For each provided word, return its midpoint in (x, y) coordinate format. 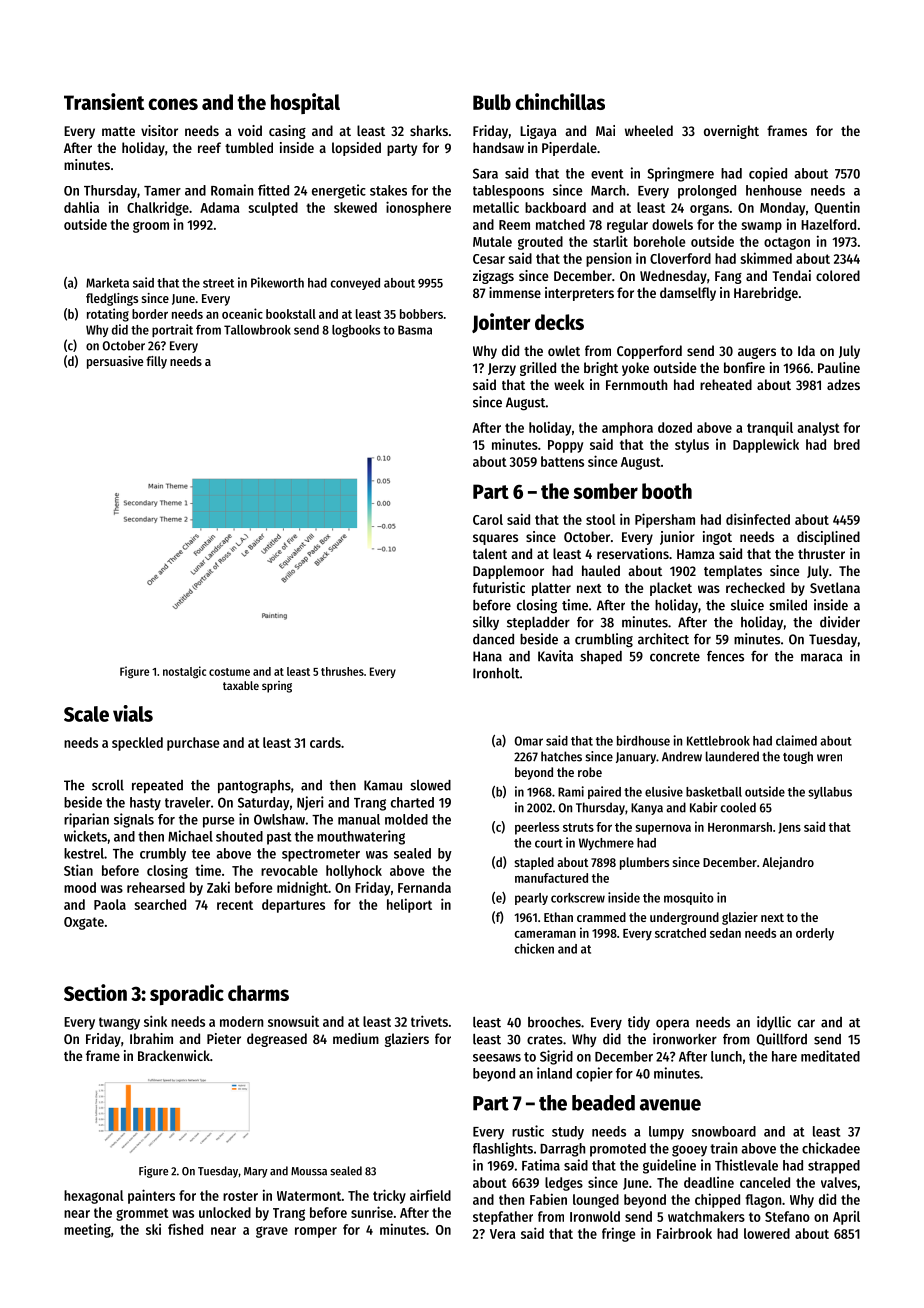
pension (608, 259)
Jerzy (502, 369)
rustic (528, 1131)
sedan (725, 933)
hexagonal (94, 1197)
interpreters (579, 294)
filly (156, 362)
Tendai (791, 275)
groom (151, 227)
